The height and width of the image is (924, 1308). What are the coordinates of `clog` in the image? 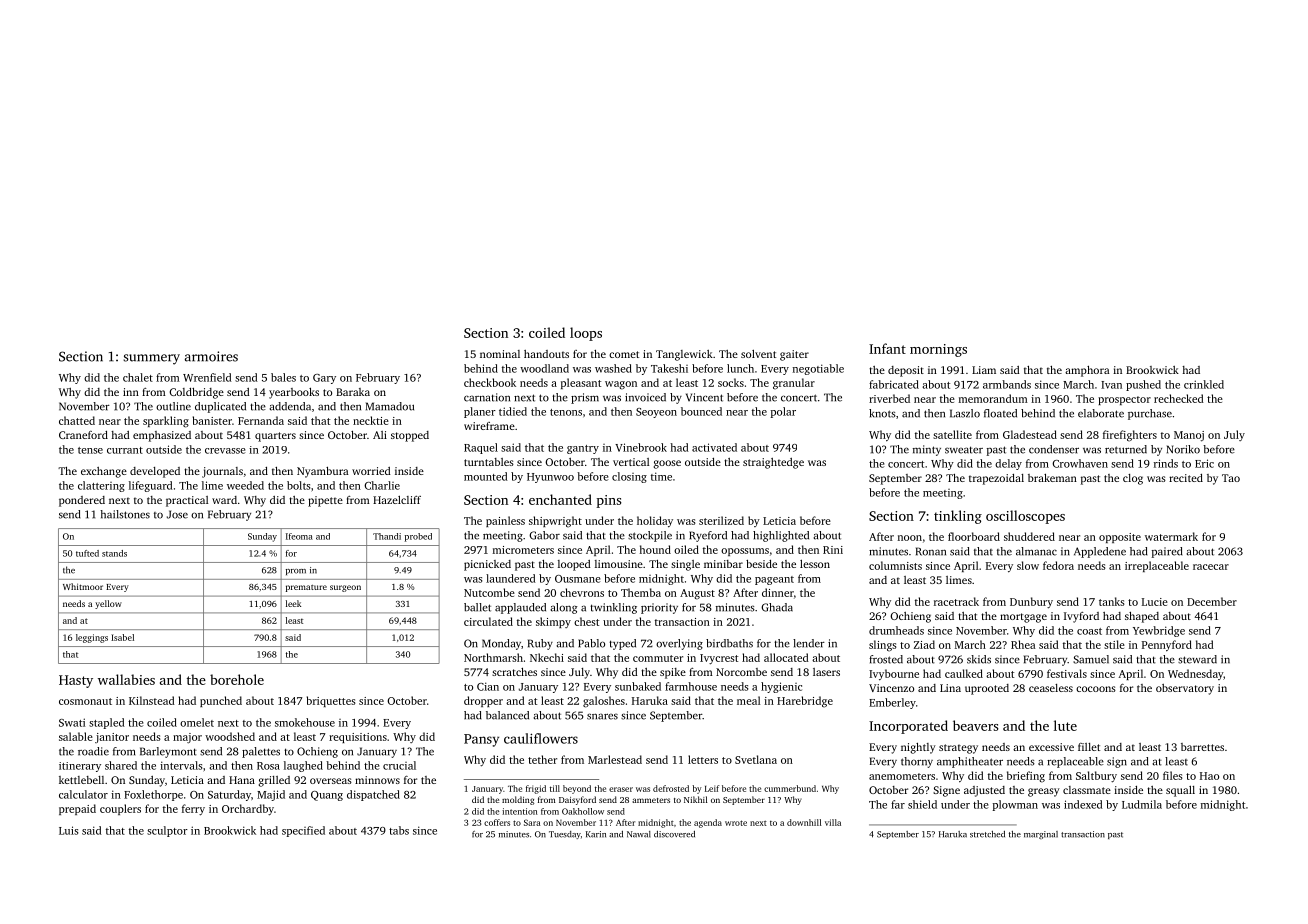 It's located at (1133, 479).
